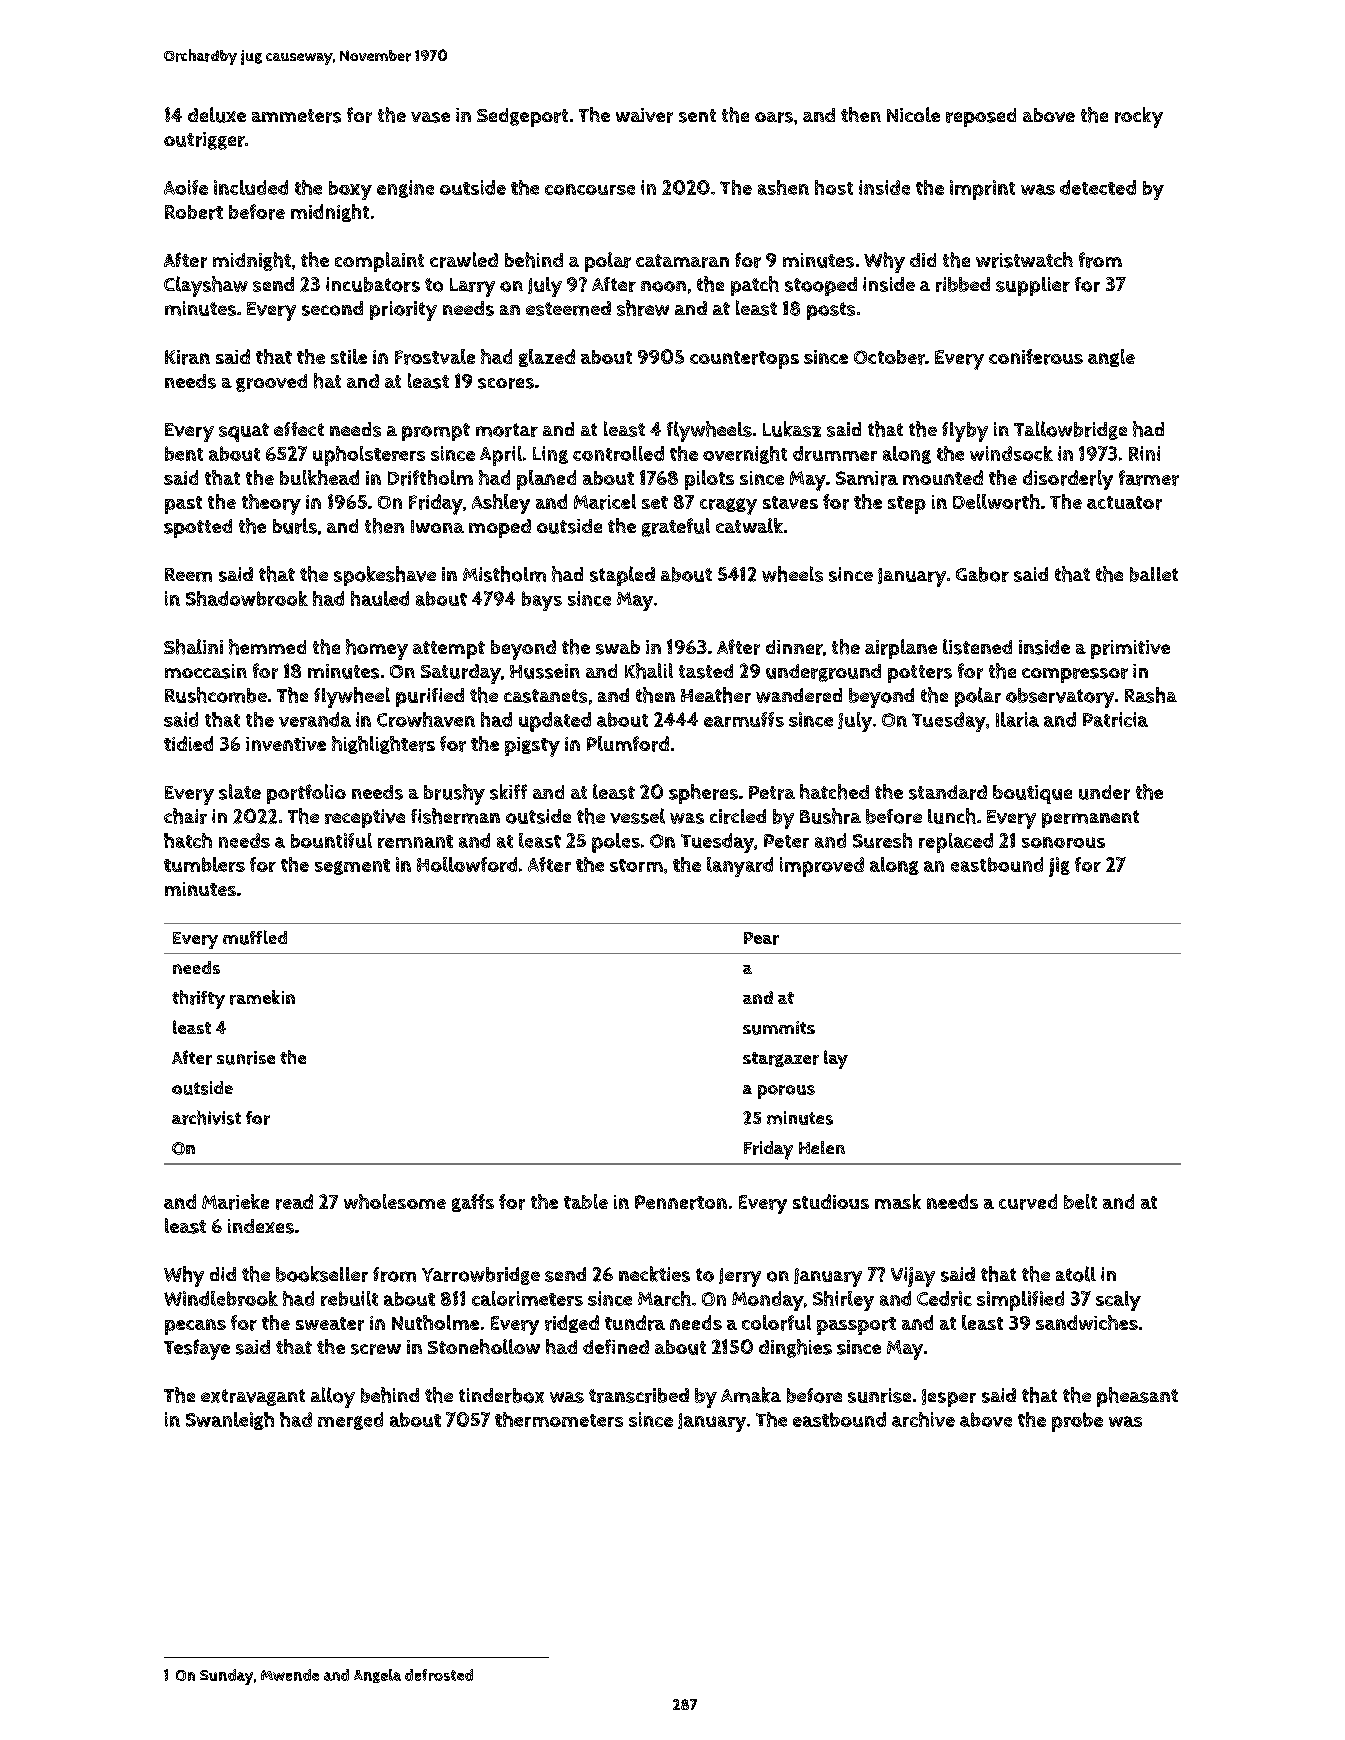  I want to click on probe, so click(1077, 1422).
